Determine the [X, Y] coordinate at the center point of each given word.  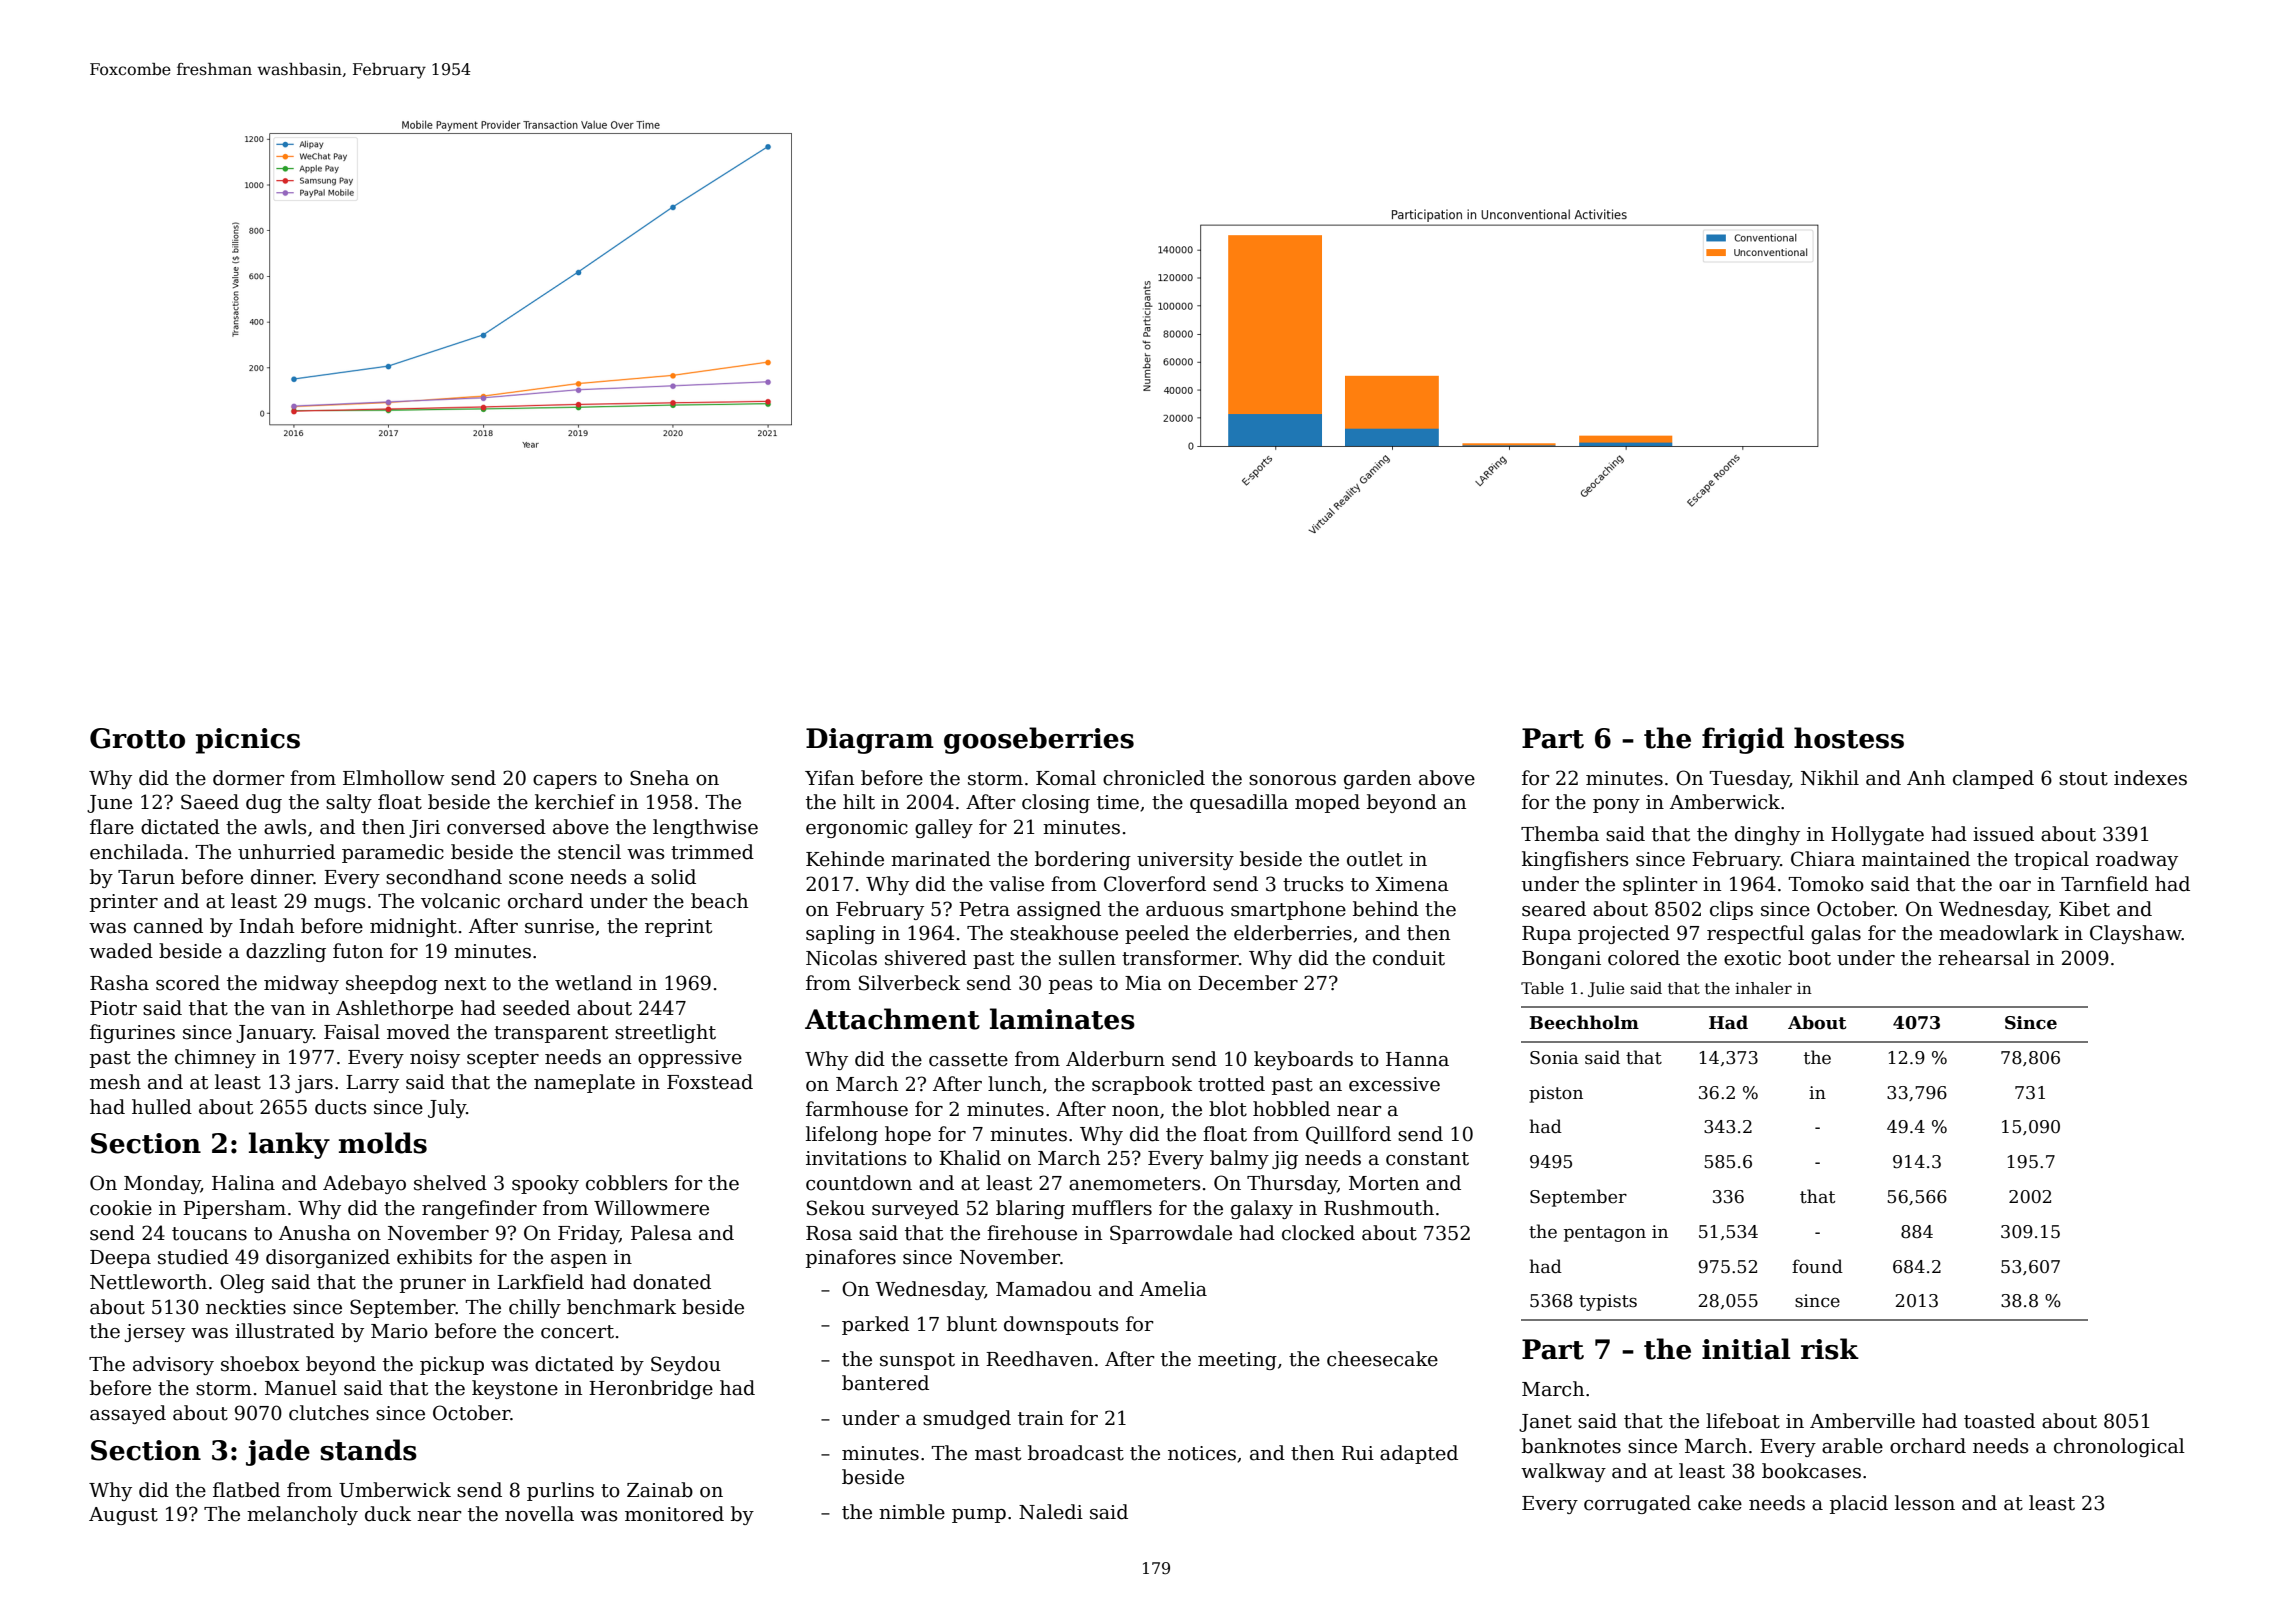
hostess [1849, 738]
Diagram [870, 741]
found [1817, 1266]
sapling [840, 934]
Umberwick [395, 1490]
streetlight [665, 1033]
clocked [1318, 1233]
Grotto [137, 738]
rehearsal [1984, 958]
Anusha [315, 1233]
